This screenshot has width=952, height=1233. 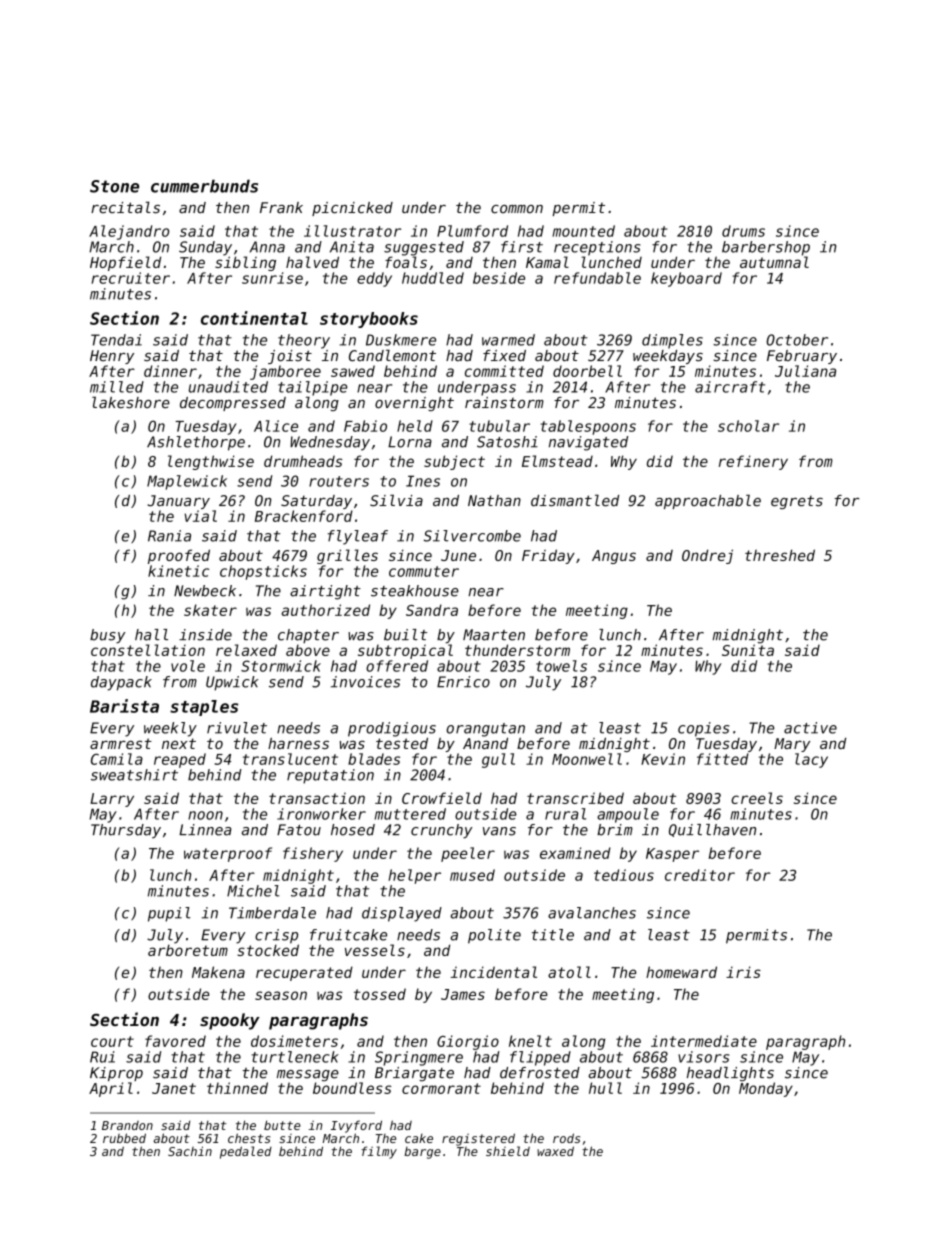 I want to click on Saturday, so click(x=316, y=502).
